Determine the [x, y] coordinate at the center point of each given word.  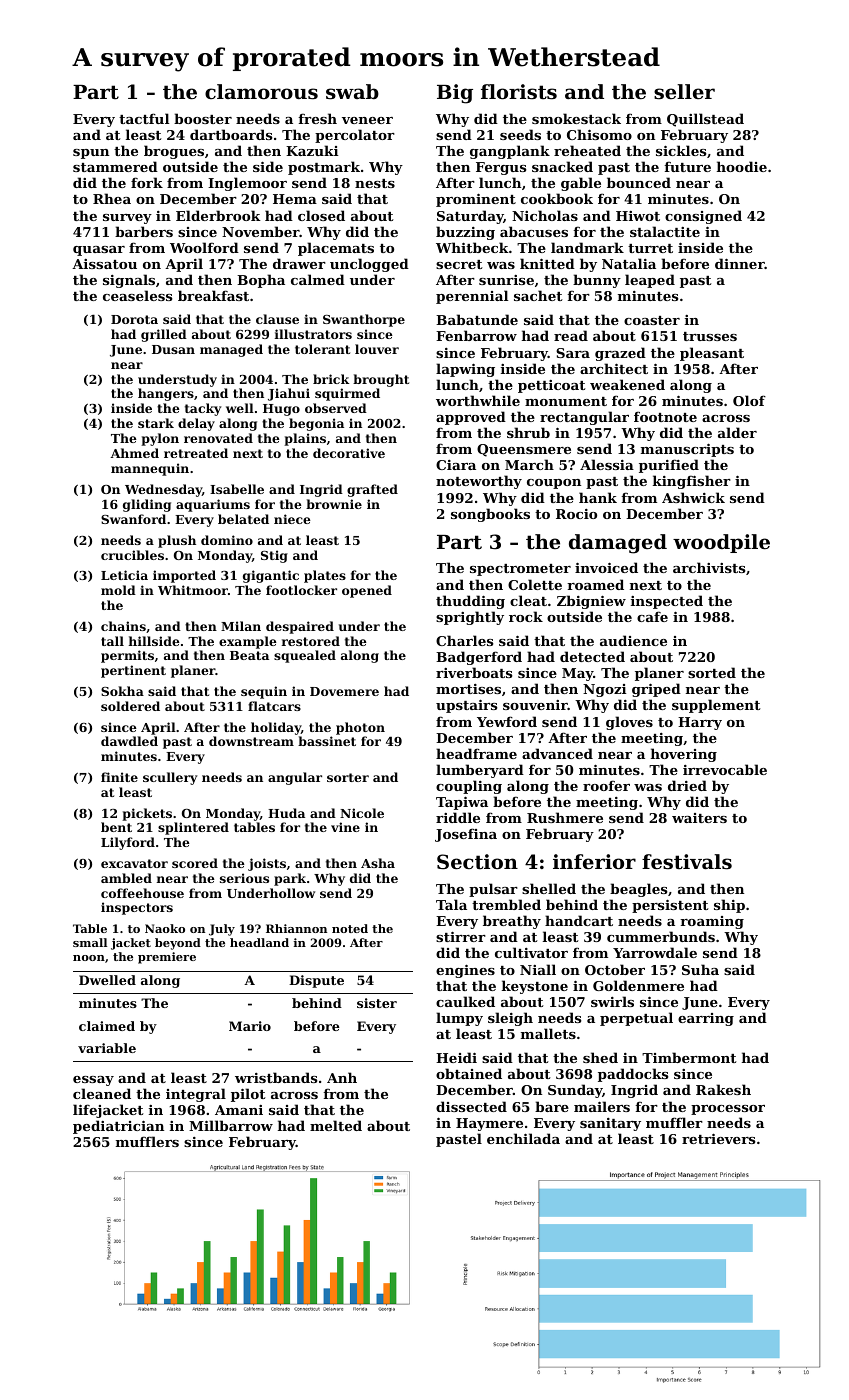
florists [519, 92]
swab [352, 92]
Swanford [133, 519]
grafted [372, 490]
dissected [471, 1106]
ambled [126, 878]
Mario [250, 1026]
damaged [618, 544]
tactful [144, 118]
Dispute [316, 981]
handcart [579, 920]
